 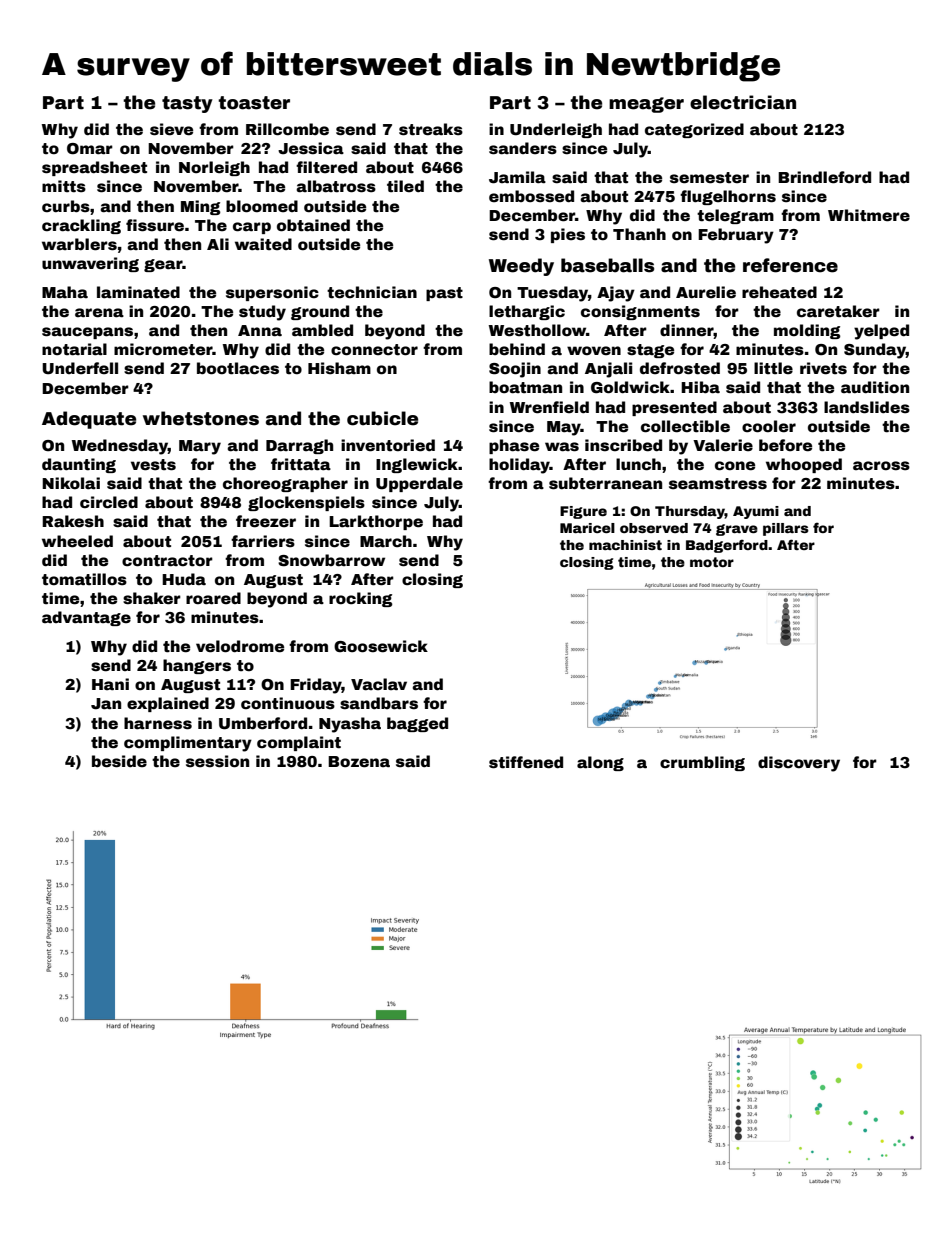 I want to click on rocking, so click(x=360, y=599).
